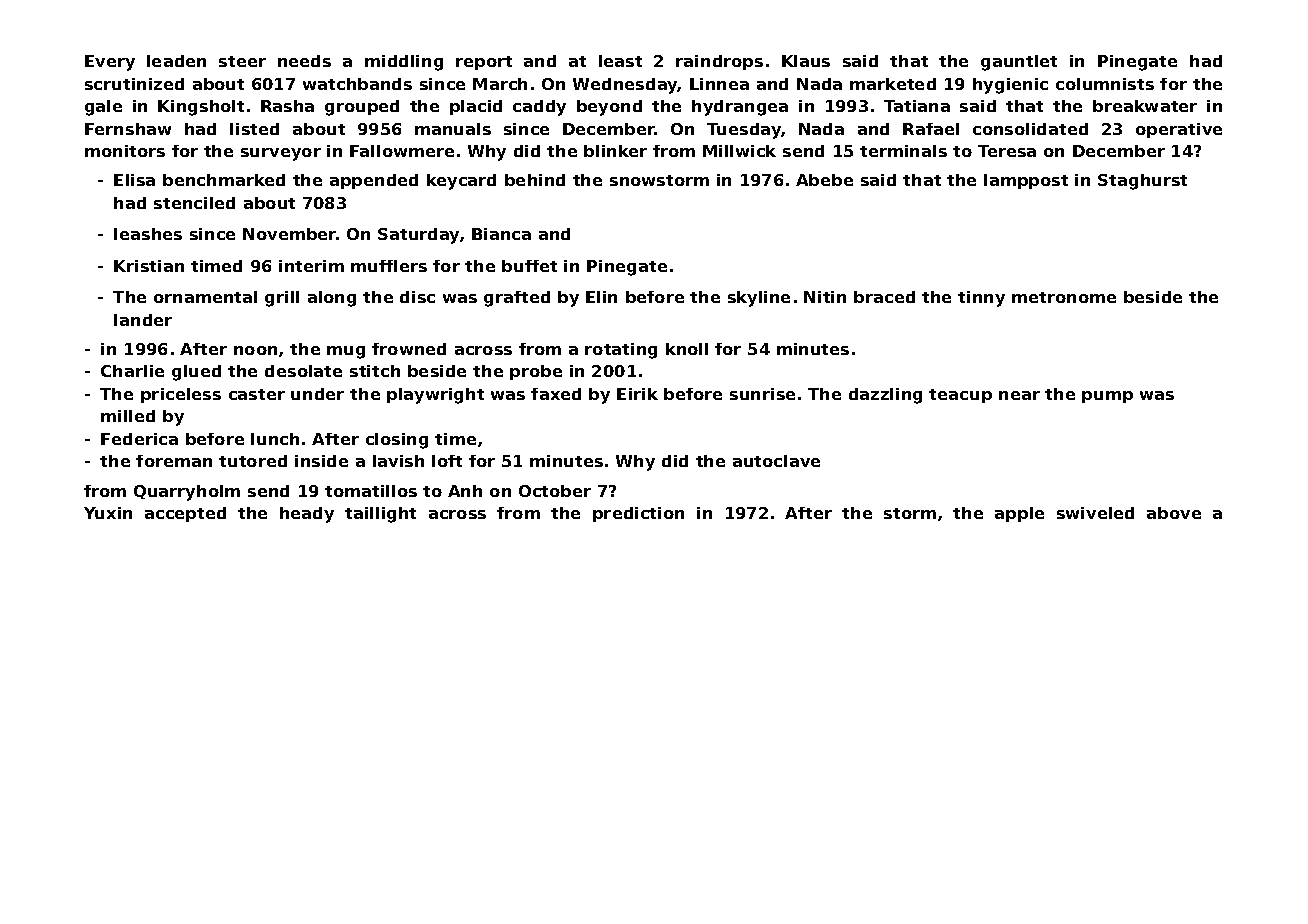 The image size is (1308, 924). I want to click on lavish, so click(398, 461).
